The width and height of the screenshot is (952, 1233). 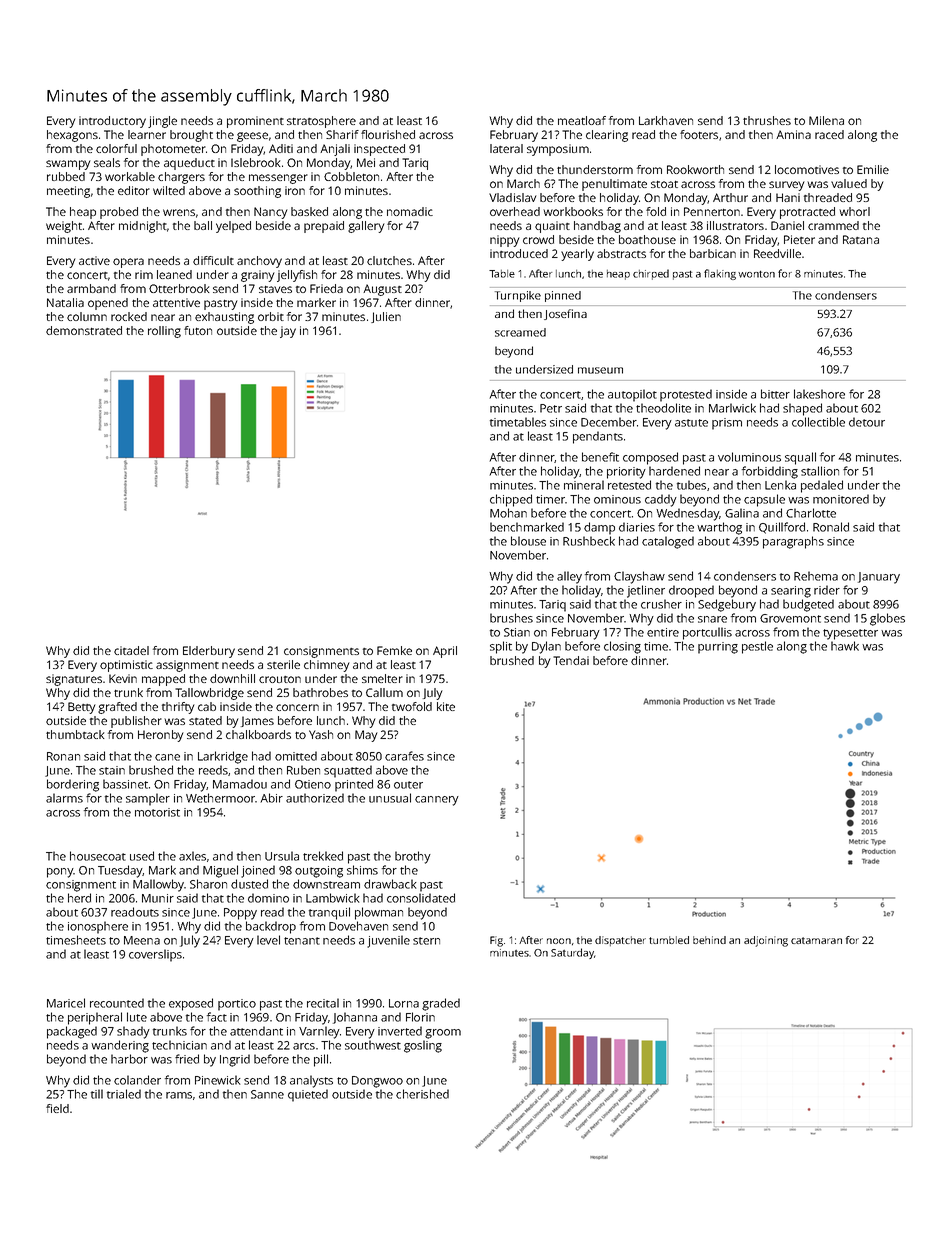 I want to click on packaged, so click(x=72, y=1032).
